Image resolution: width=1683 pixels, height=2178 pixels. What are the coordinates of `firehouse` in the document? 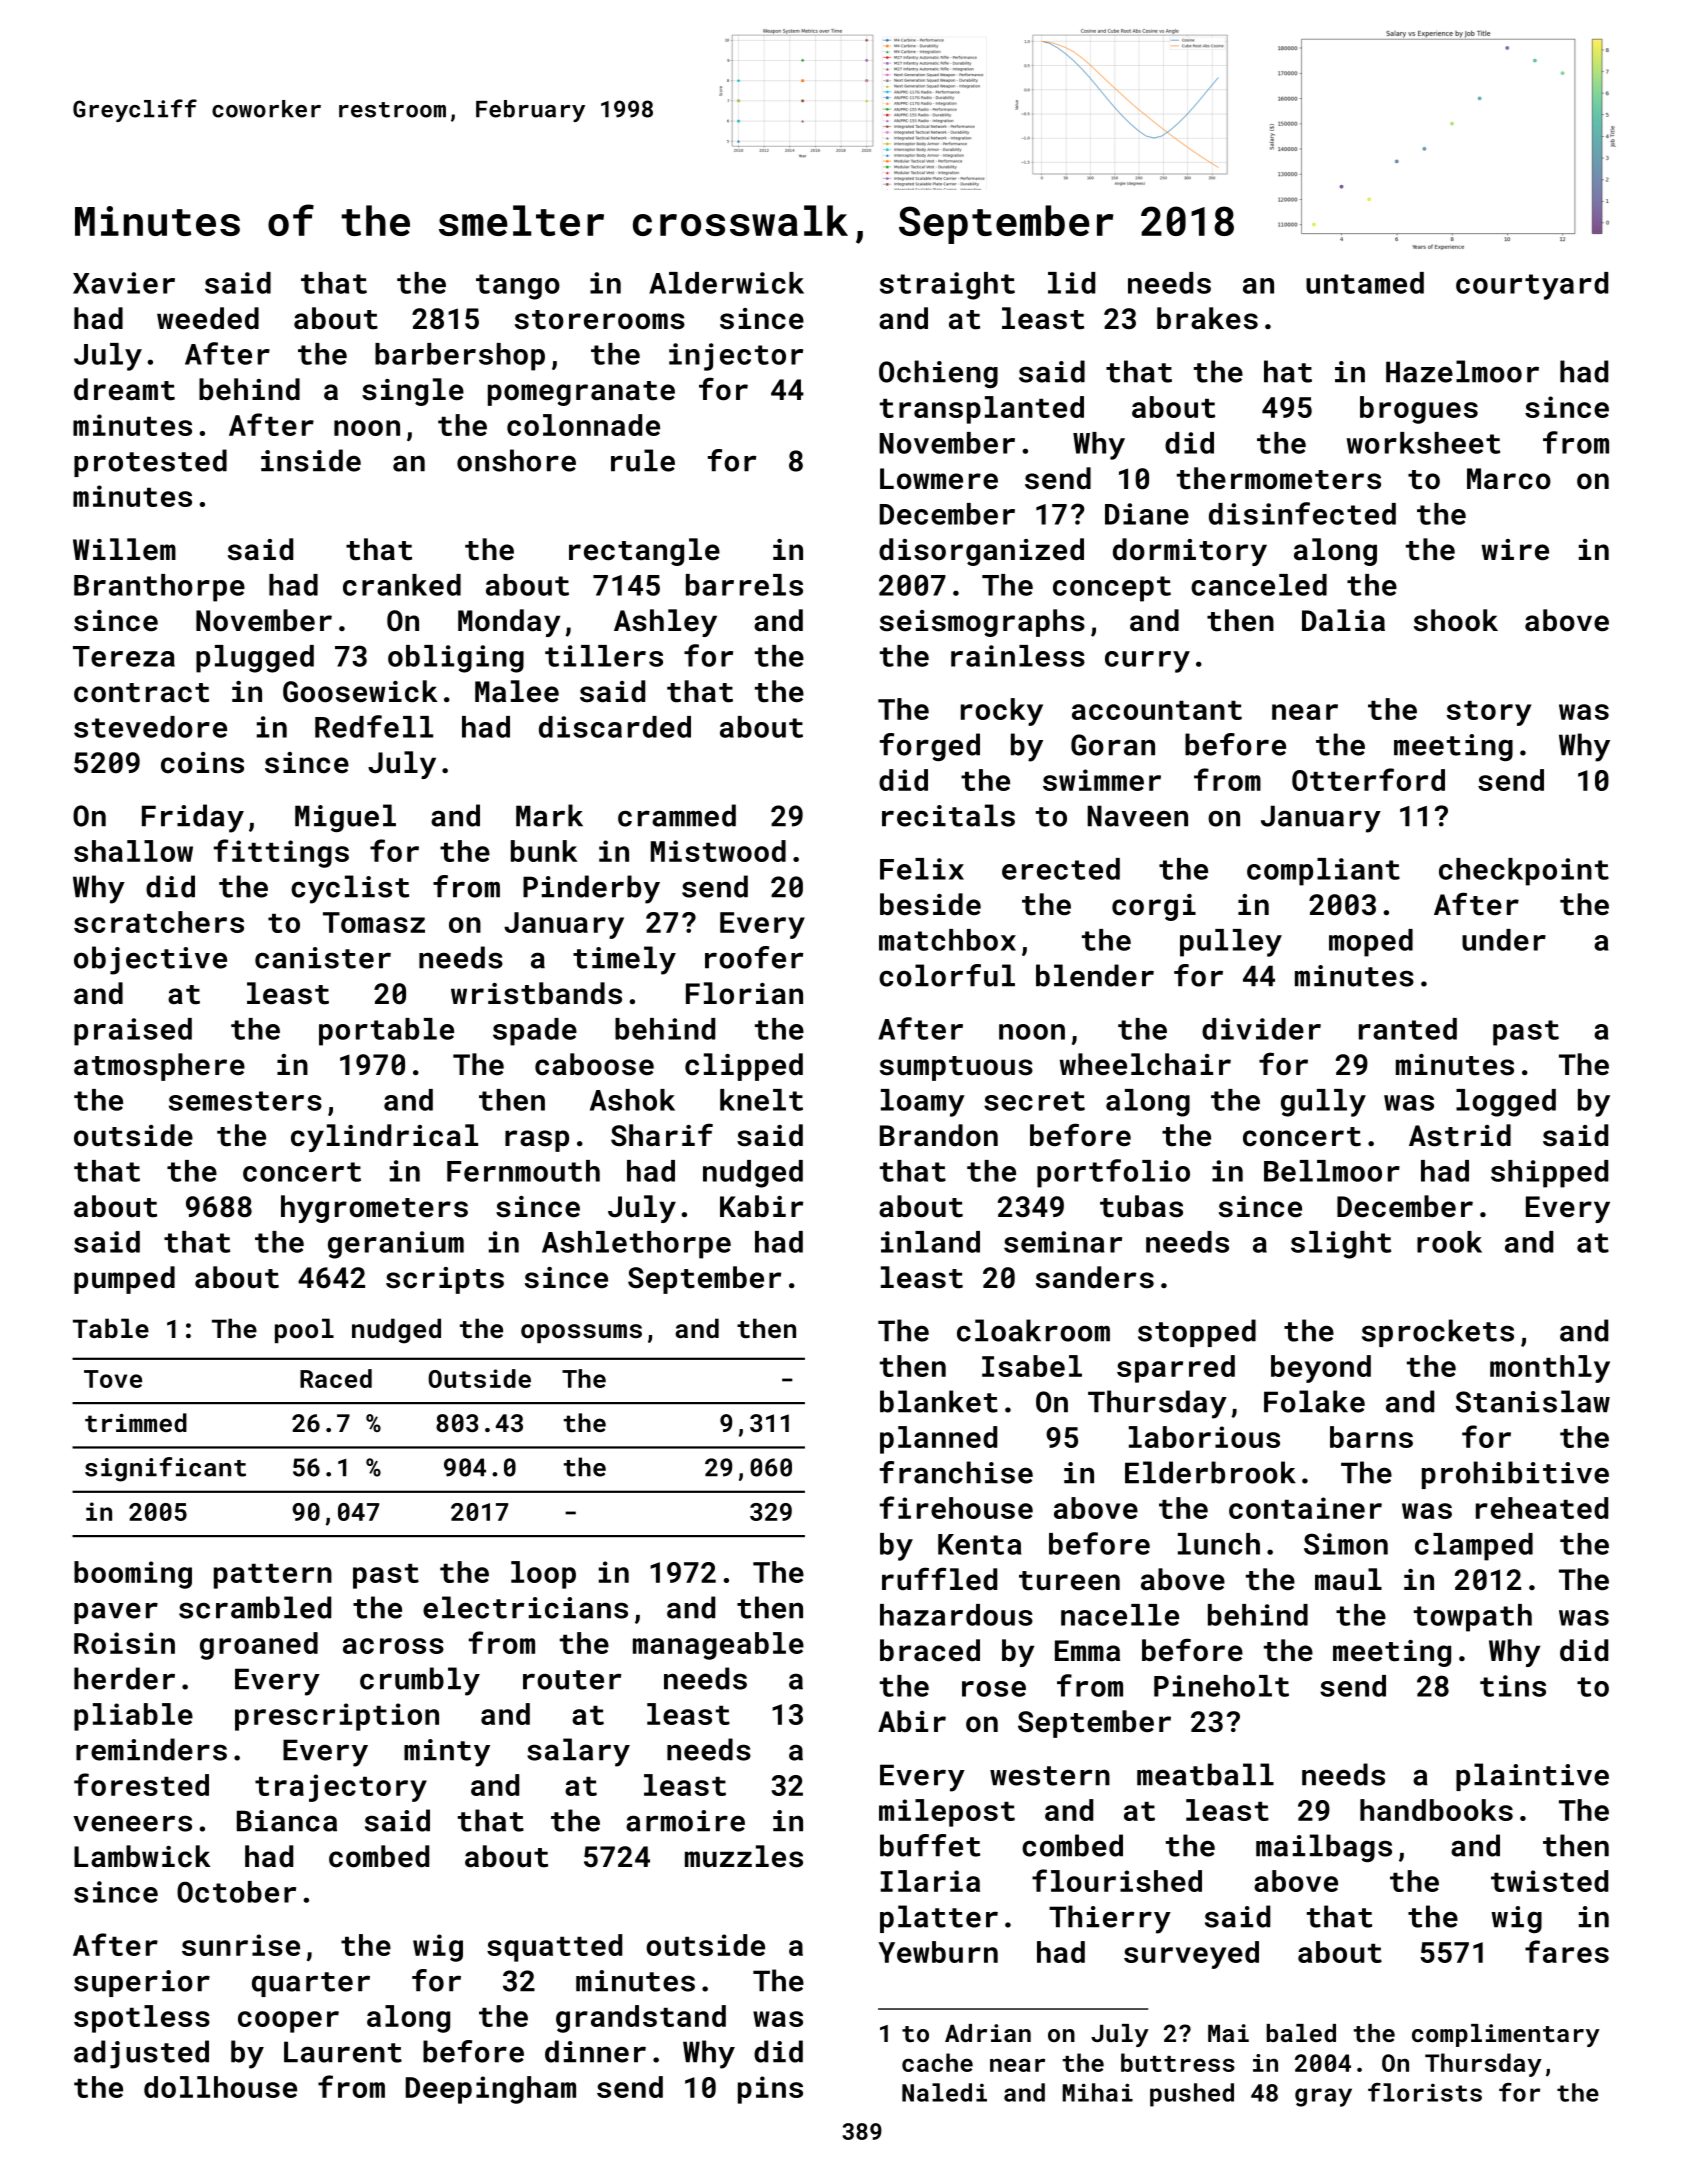 It's located at (956, 1507).
